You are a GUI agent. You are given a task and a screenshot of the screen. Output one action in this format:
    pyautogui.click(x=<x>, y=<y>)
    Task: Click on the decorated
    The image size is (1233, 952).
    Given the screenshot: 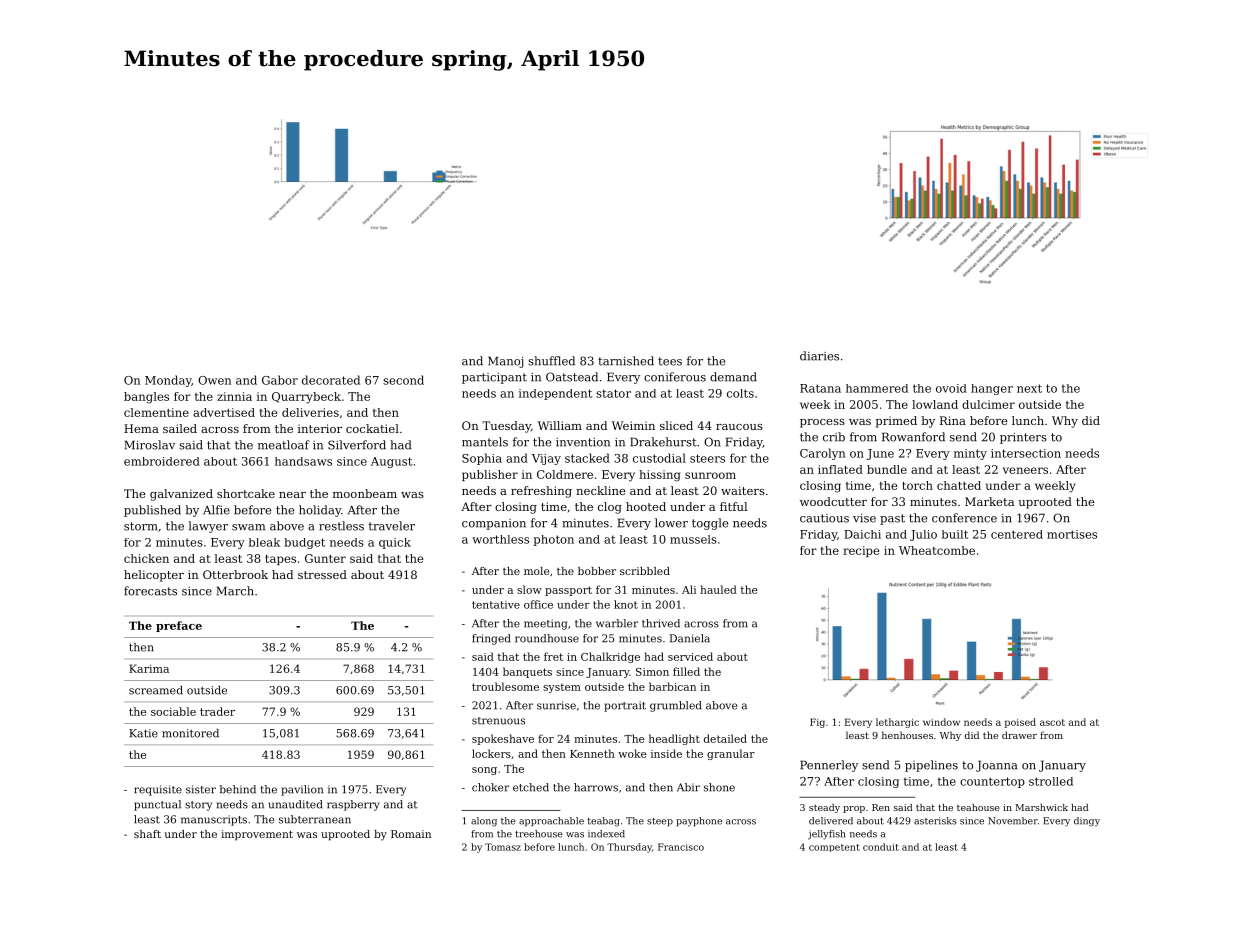 What is the action you would take?
    pyautogui.click(x=331, y=380)
